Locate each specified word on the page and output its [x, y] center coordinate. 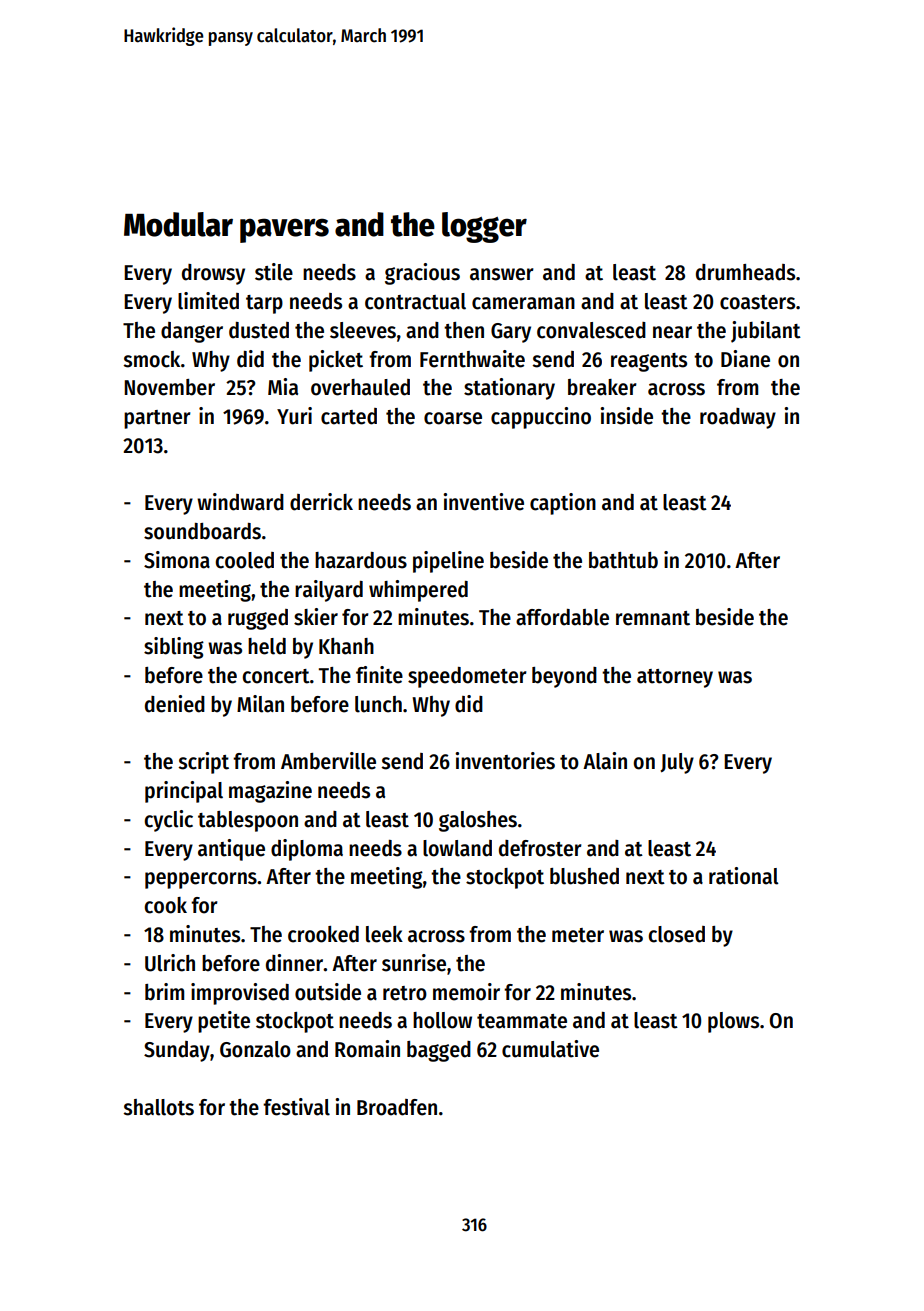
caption [563, 504]
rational [744, 876]
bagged [439, 1051]
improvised [240, 994]
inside [626, 416]
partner [157, 419]
